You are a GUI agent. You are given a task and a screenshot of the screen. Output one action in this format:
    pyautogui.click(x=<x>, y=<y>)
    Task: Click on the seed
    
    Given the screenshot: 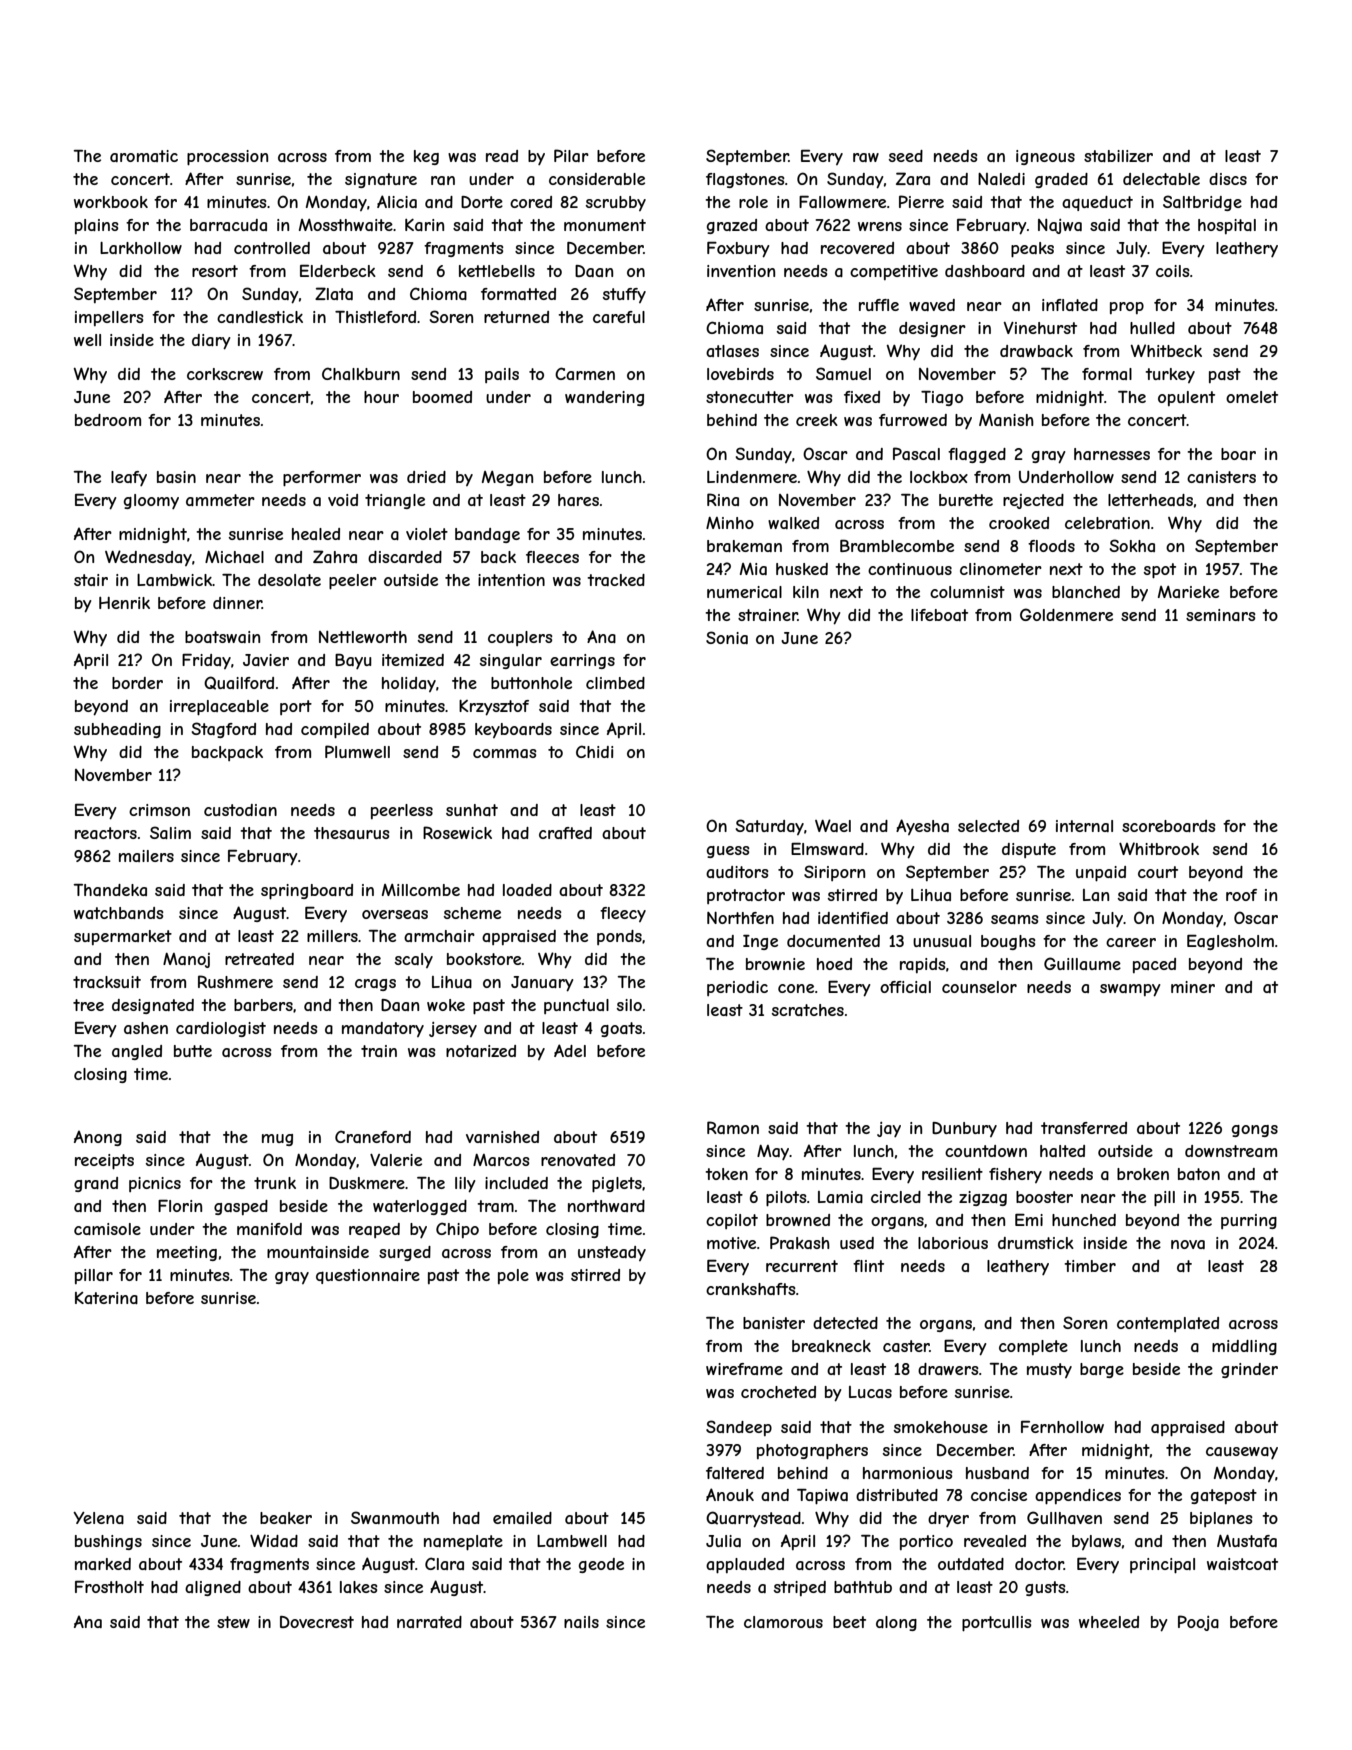 What is the action you would take?
    pyautogui.click(x=906, y=156)
